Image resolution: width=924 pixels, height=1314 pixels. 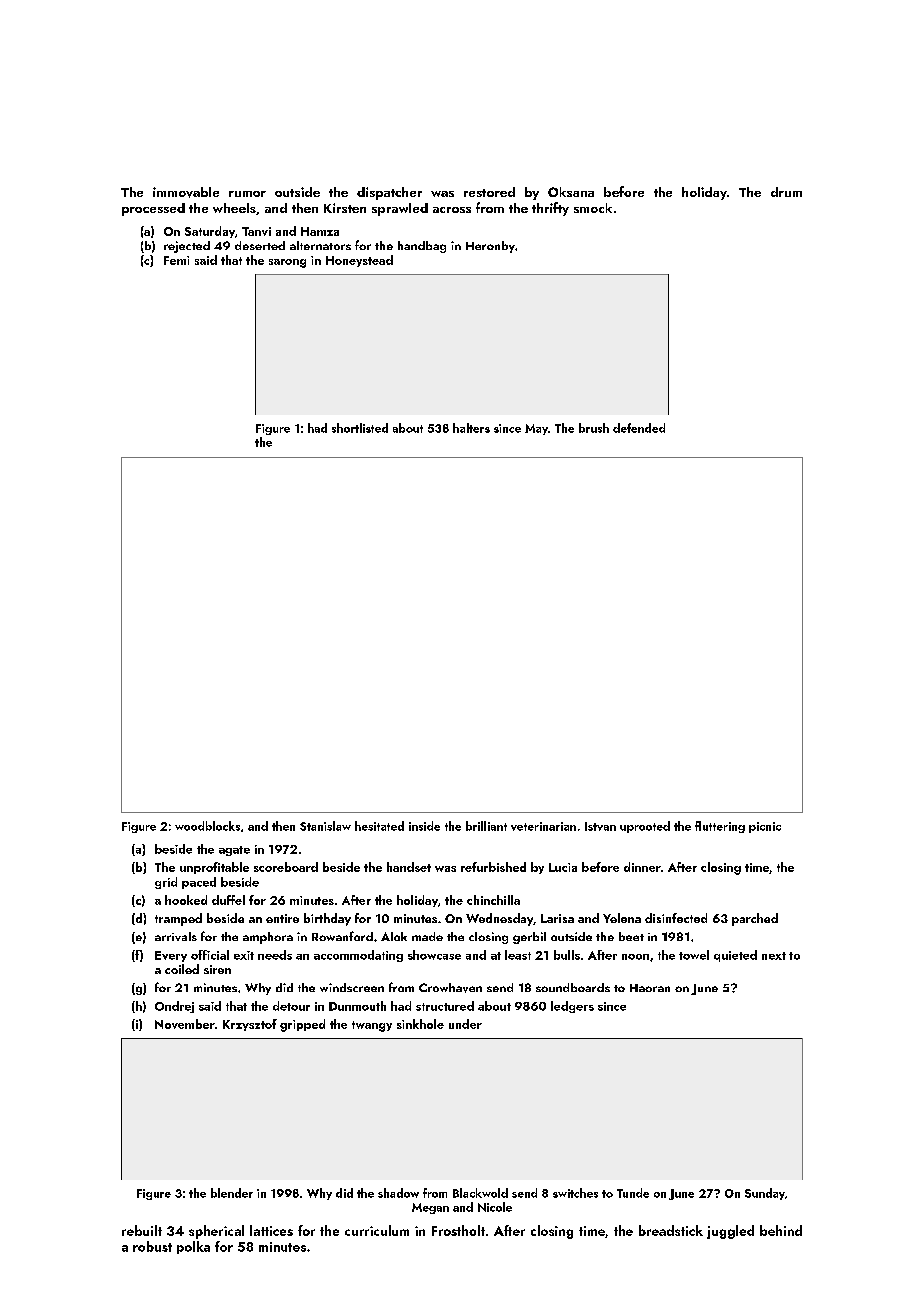 What do you see at coordinates (471, 428) in the screenshot?
I see `halters` at bounding box center [471, 428].
